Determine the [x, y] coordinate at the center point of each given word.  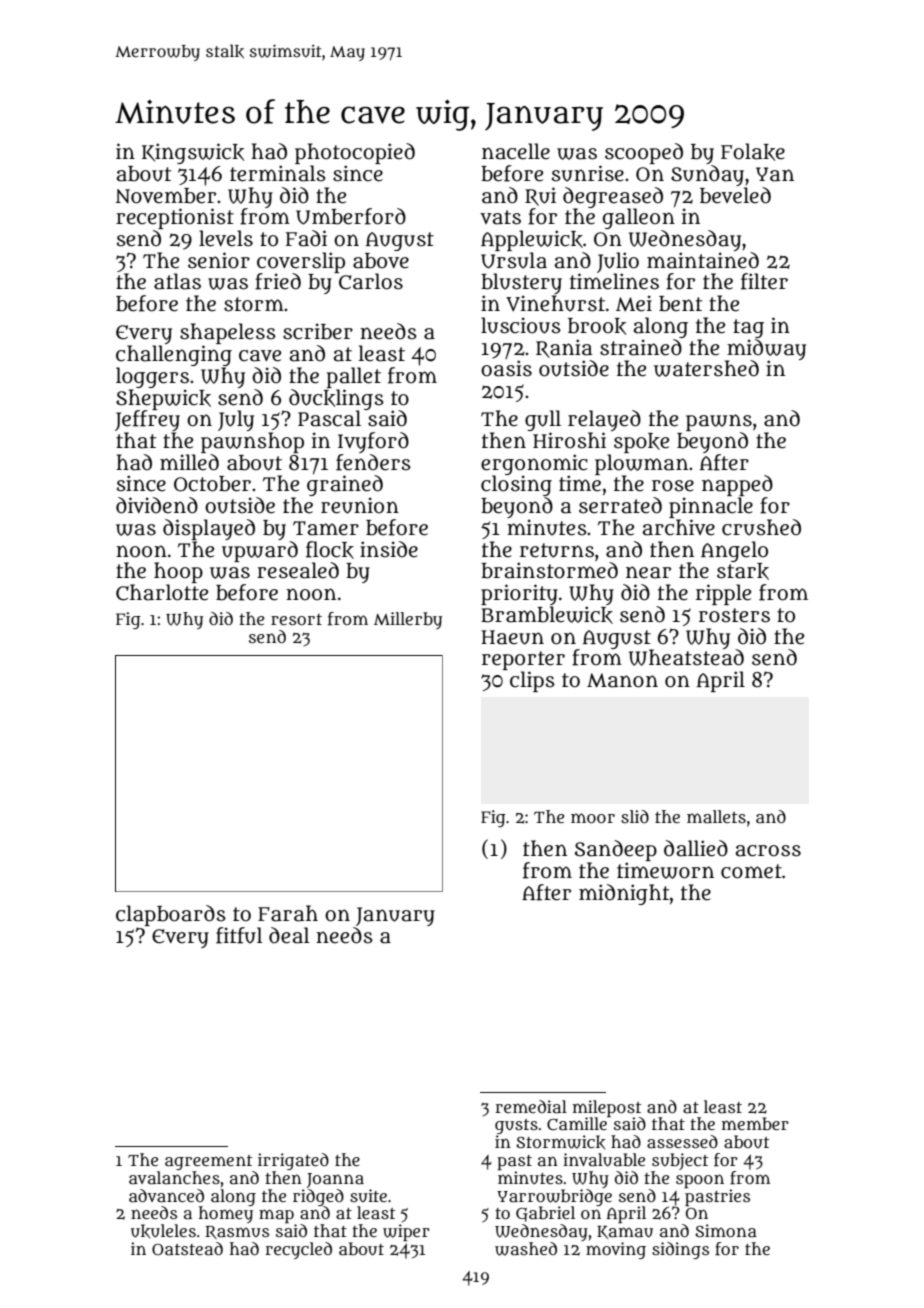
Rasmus [237, 1232]
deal [289, 935]
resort [296, 619]
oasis [506, 368]
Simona [726, 1231]
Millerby [408, 621]
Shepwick [163, 399]
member [755, 1123]
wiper [406, 1232]
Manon [622, 680]
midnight [624, 894]
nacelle [516, 151]
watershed [706, 368]
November [165, 196]
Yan [775, 174]
